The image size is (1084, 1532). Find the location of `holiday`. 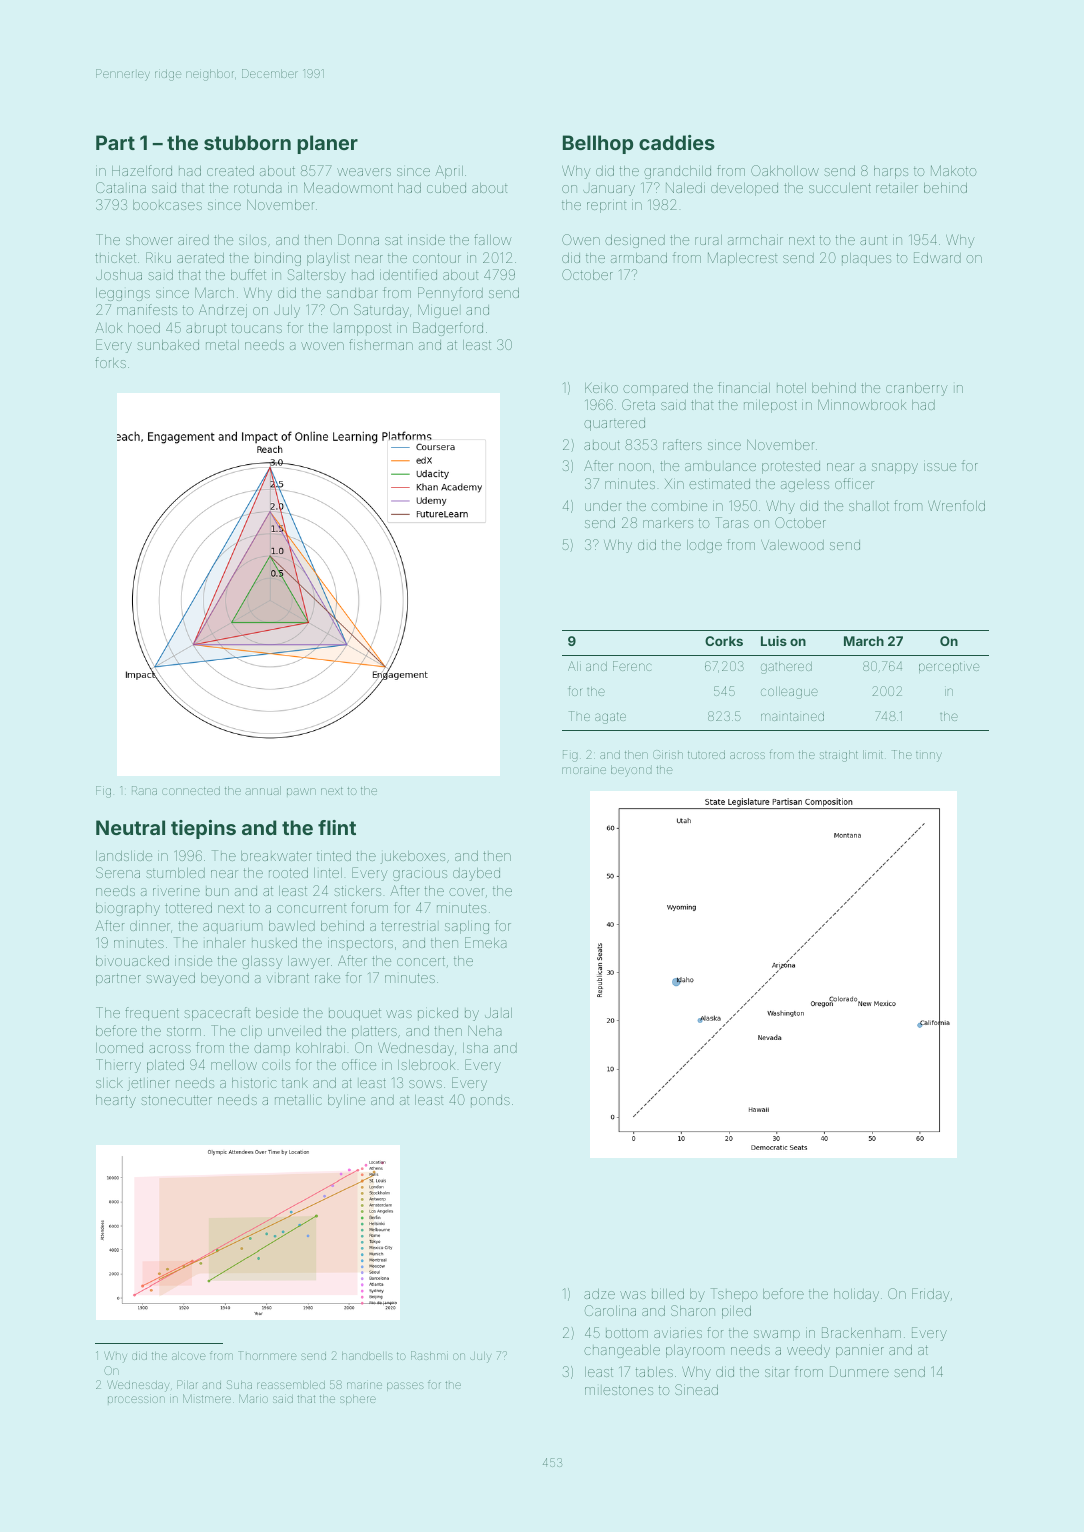

holiday is located at coordinates (856, 1295).
